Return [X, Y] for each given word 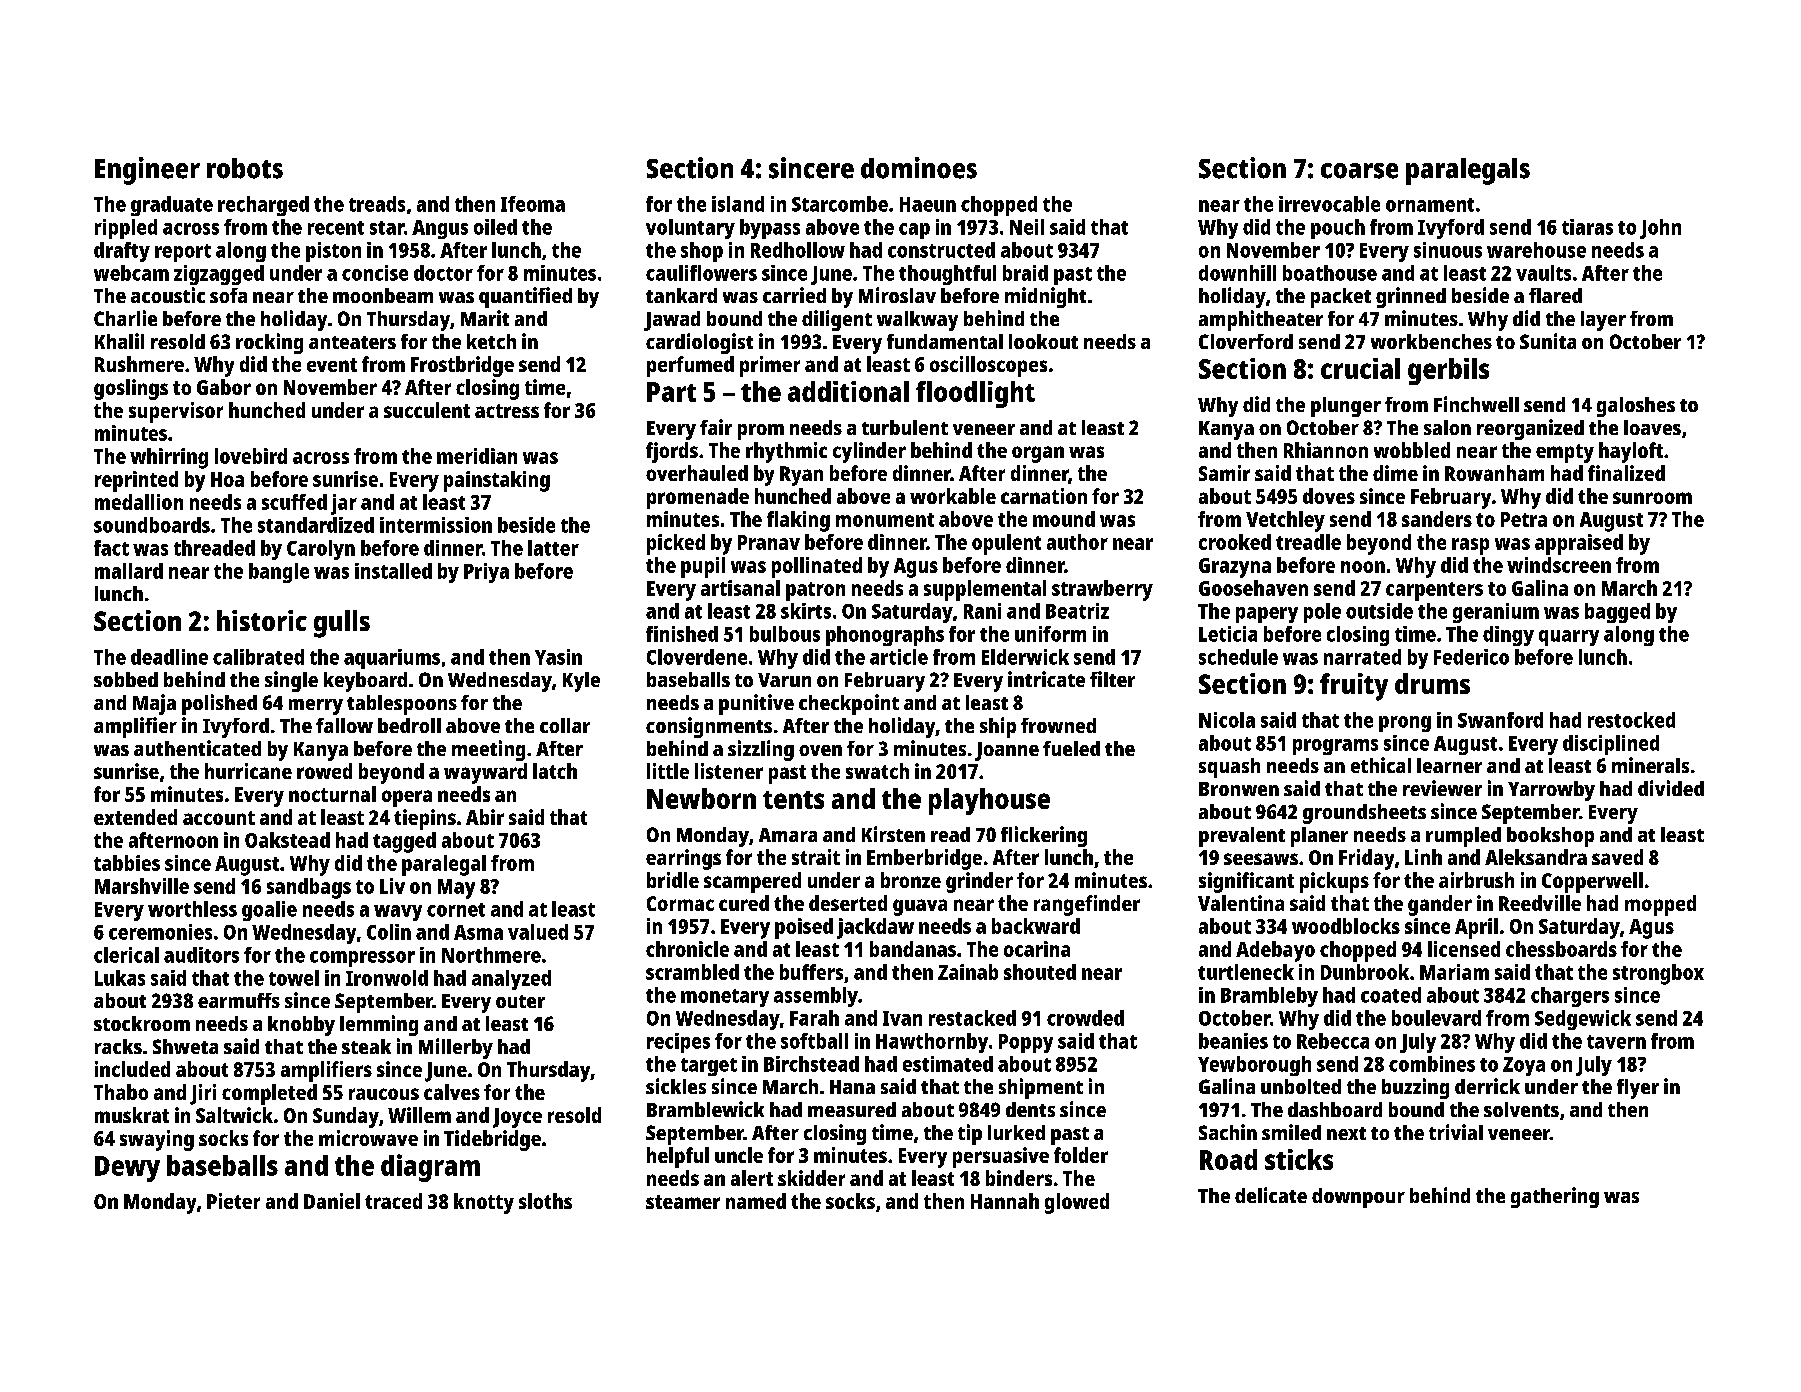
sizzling [761, 750]
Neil [1027, 227]
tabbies [127, 863]
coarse [1359, 171]
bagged [1617, 613]
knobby [301, 1026]
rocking [269, 343]
